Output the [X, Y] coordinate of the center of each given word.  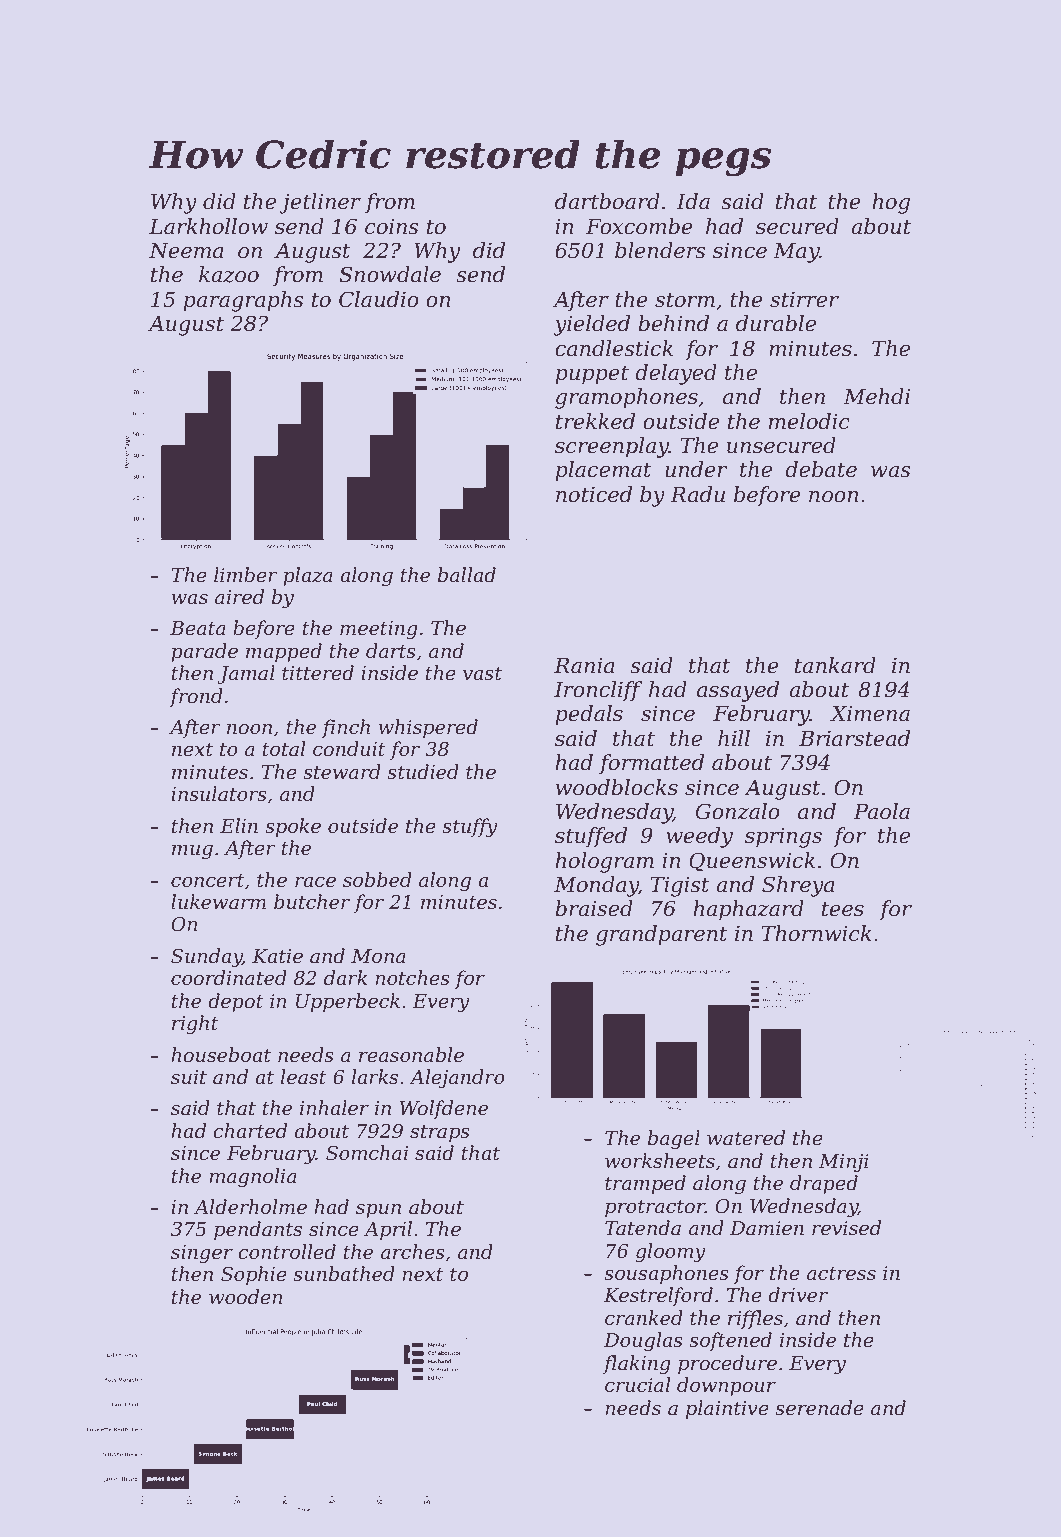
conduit [349, 749]
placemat [603, 471]
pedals [589, 715]
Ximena [870, 714]
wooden [246, 1297]
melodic [809, 421]
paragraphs [243, 301]
